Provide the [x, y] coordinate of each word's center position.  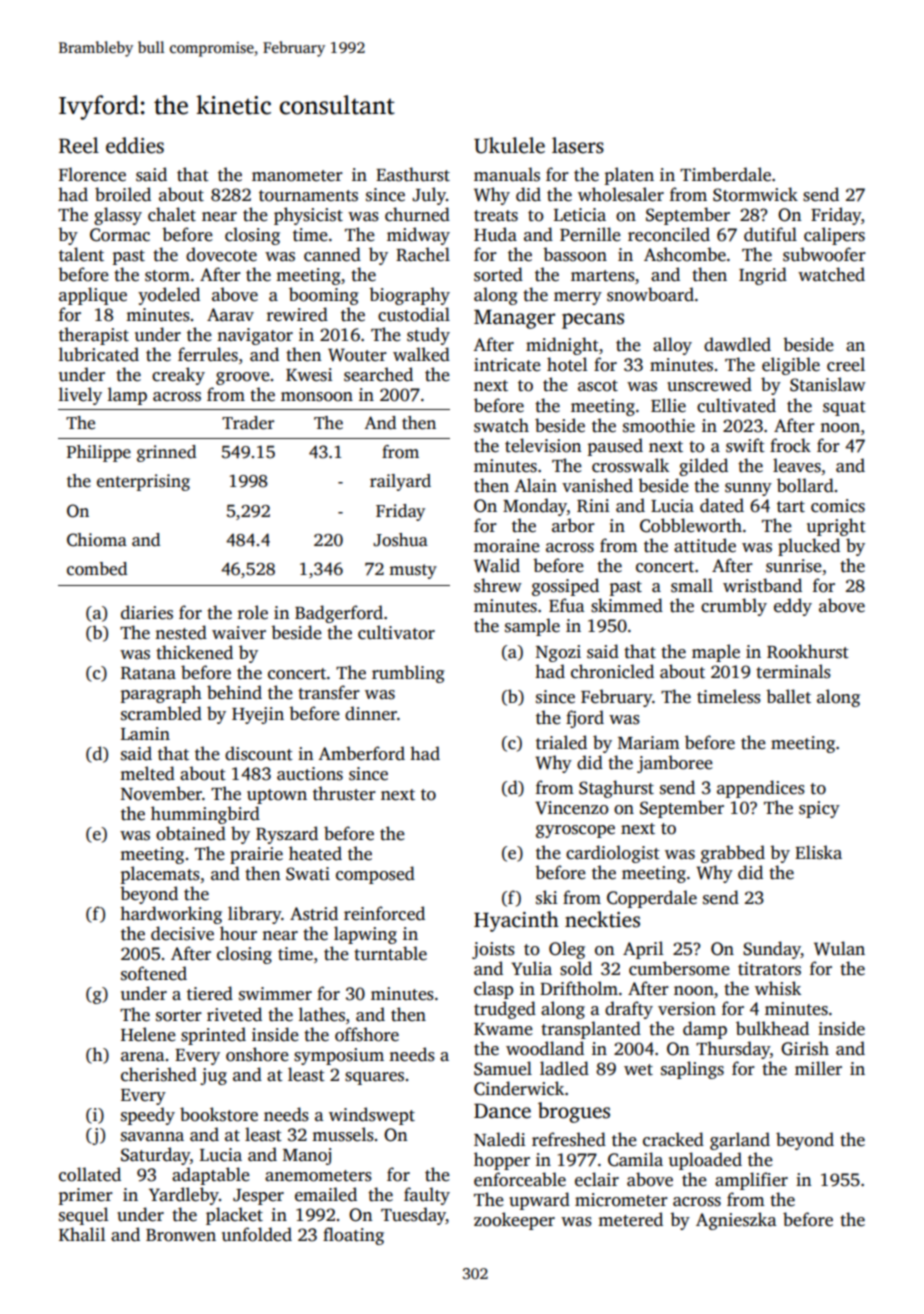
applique [93, 296]
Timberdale [725, 174]
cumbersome [679, 968]
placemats [160, 875]
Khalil [82, 1234]
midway [418, 236]
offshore [367, 1034]
